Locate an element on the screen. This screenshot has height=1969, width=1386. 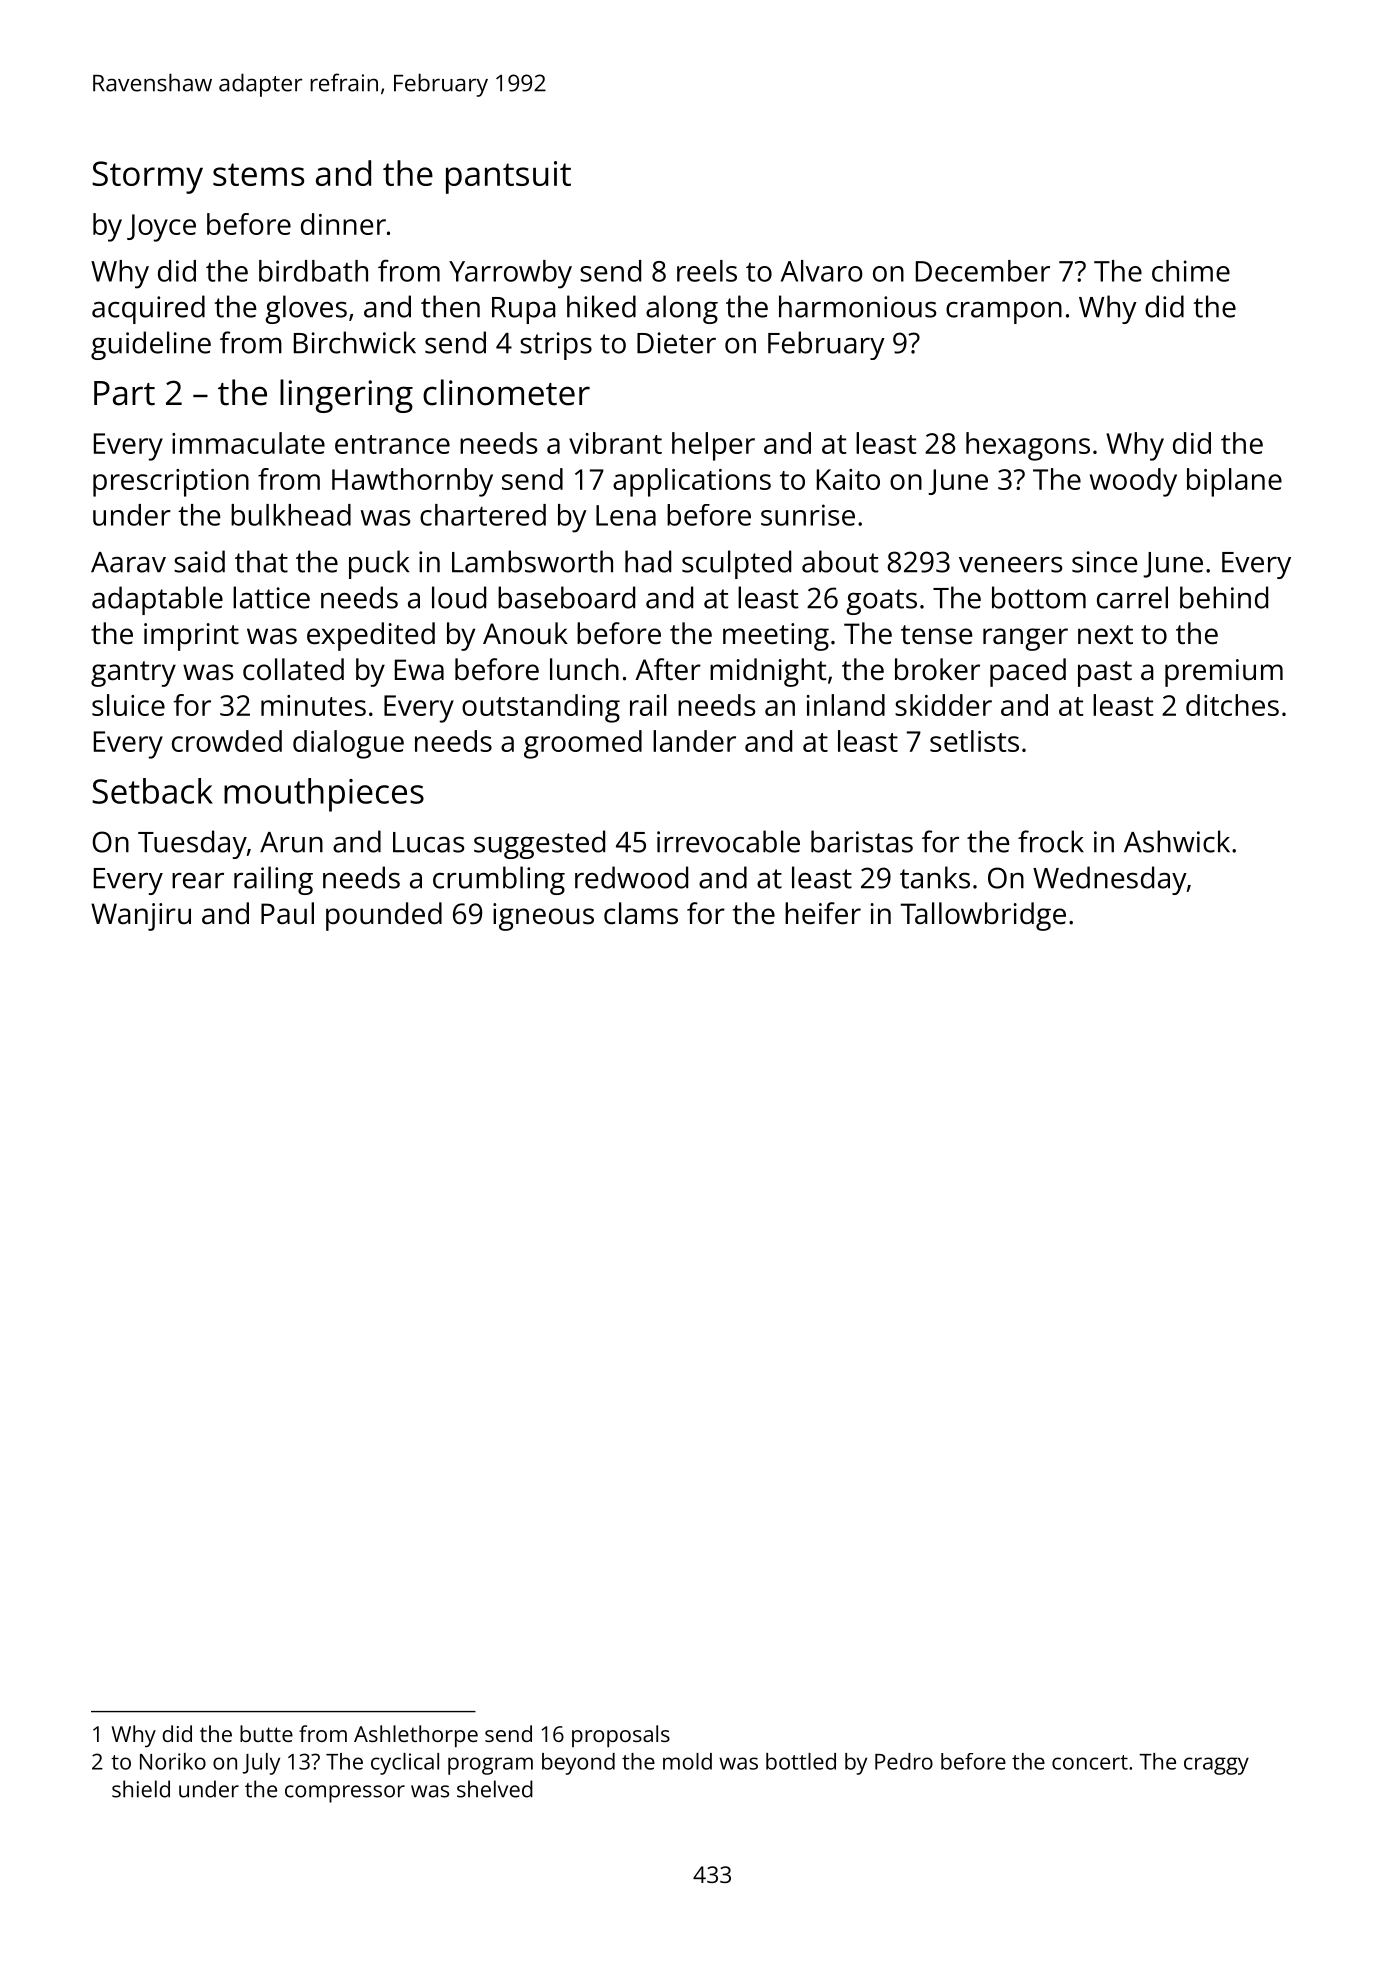
Wanjiru is located at coordinates (141, 917).
